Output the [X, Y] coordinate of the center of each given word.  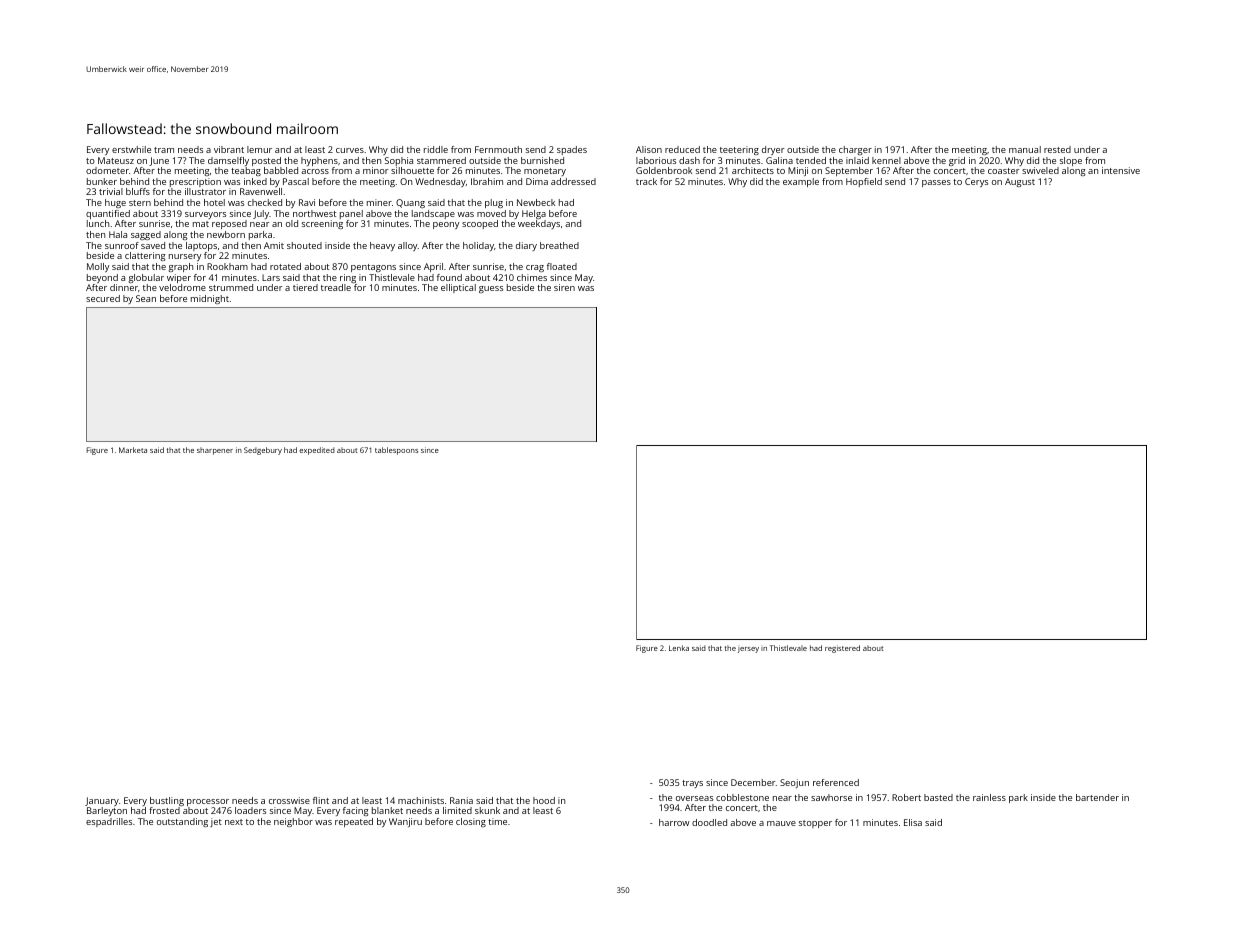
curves [350, 150]
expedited [317, 451]
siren [564, 287]
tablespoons [396, 451]
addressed [573, 181]
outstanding [182, 822]
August [1020, 182]
